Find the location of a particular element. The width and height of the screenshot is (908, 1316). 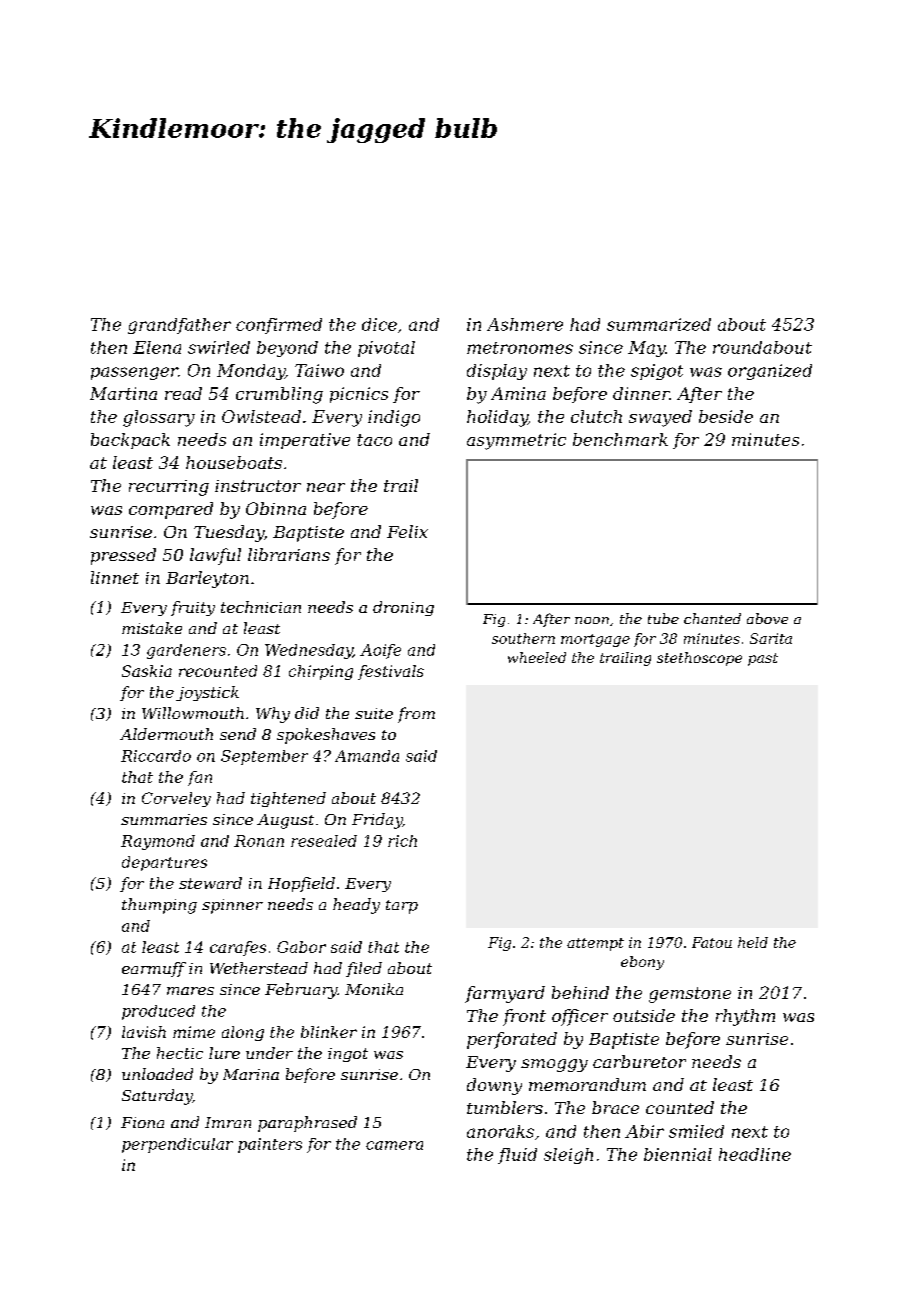

recurring is located at coordinates (169, 488).
